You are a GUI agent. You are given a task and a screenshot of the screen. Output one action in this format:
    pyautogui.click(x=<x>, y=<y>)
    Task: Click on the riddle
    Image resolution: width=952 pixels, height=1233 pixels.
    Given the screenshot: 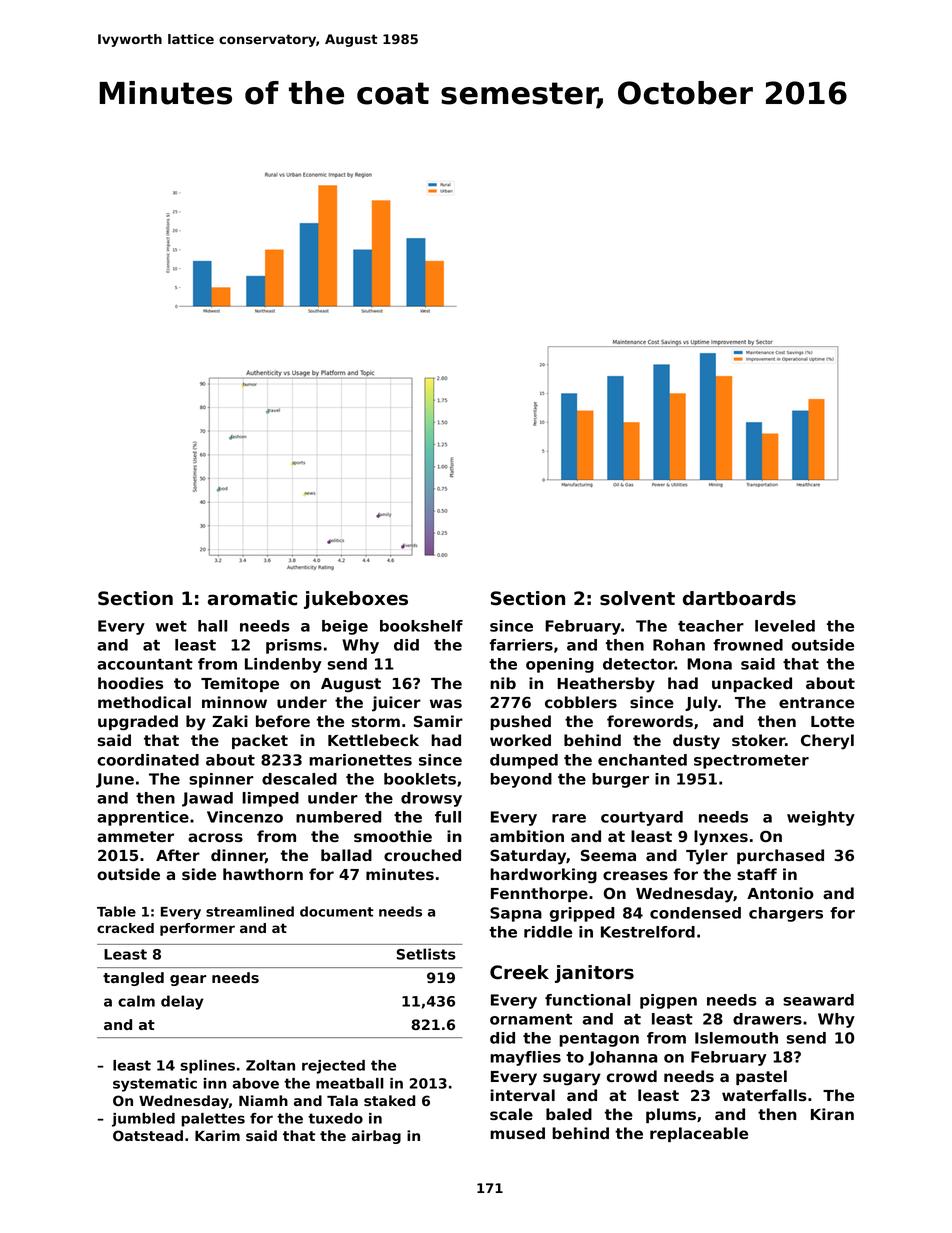 What is the action you would take?
    pyautogui.click(x=548, y=932)
